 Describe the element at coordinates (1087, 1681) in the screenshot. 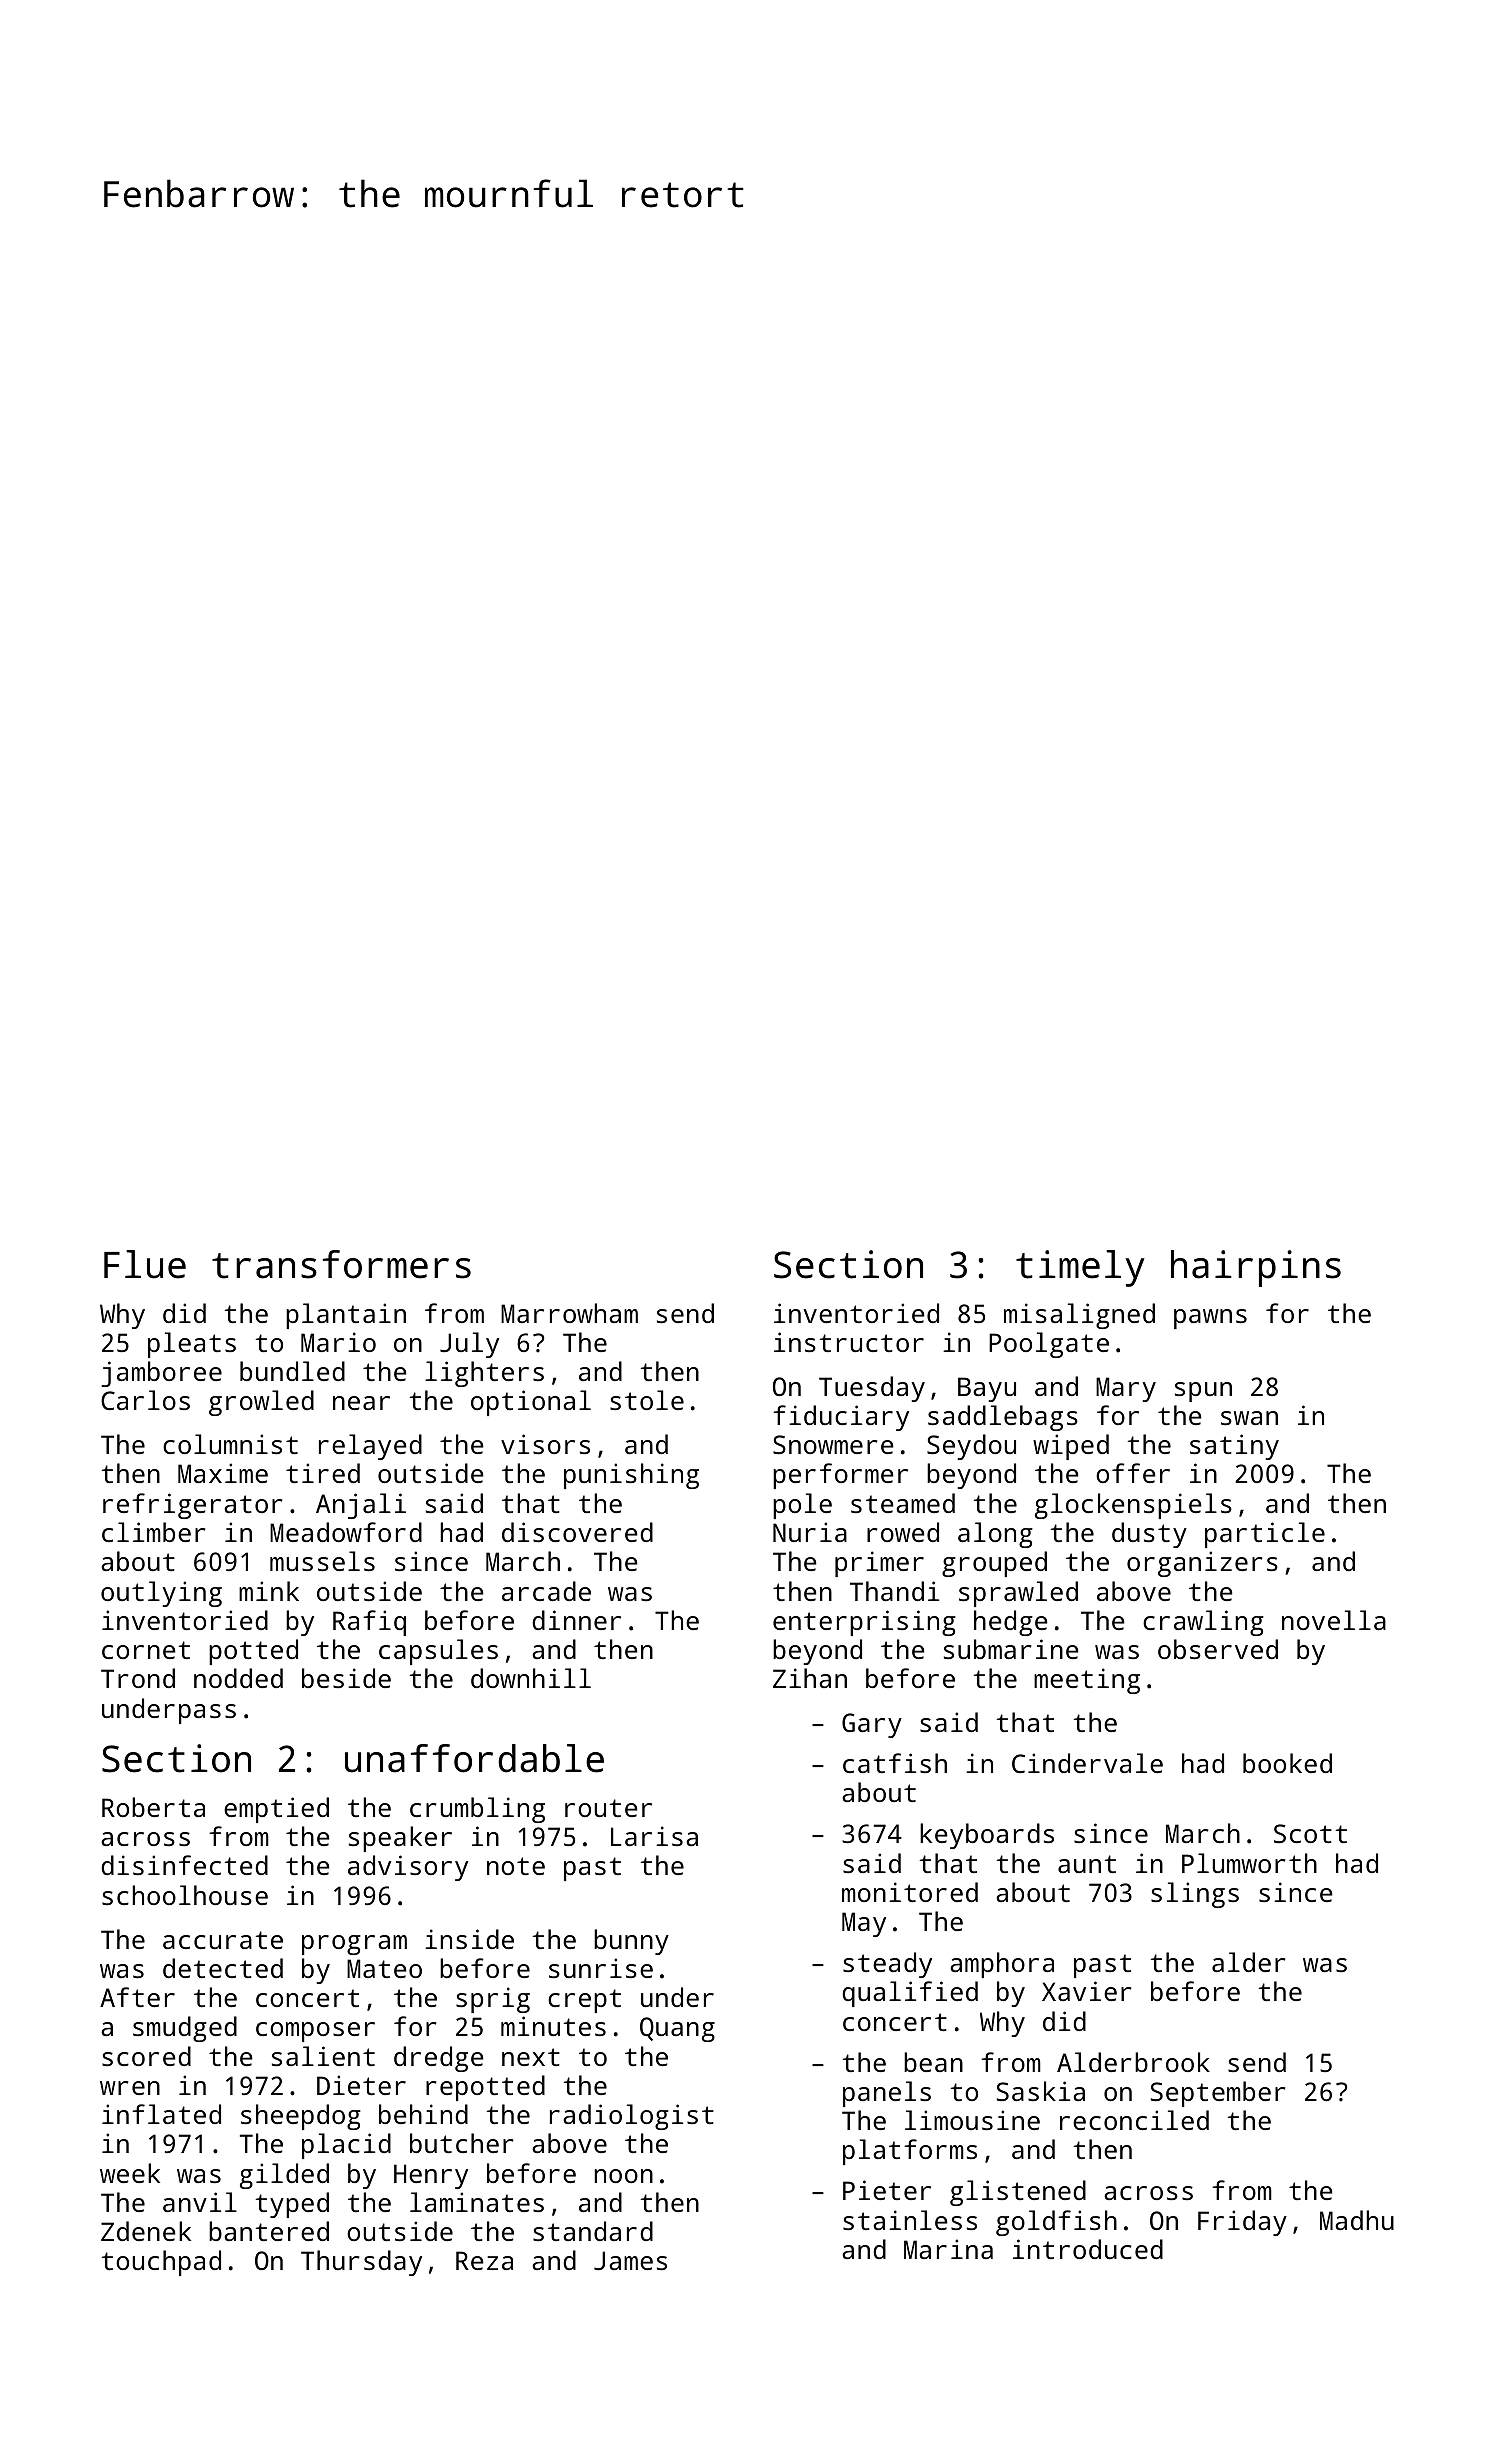

I see `meeting` at that location.
